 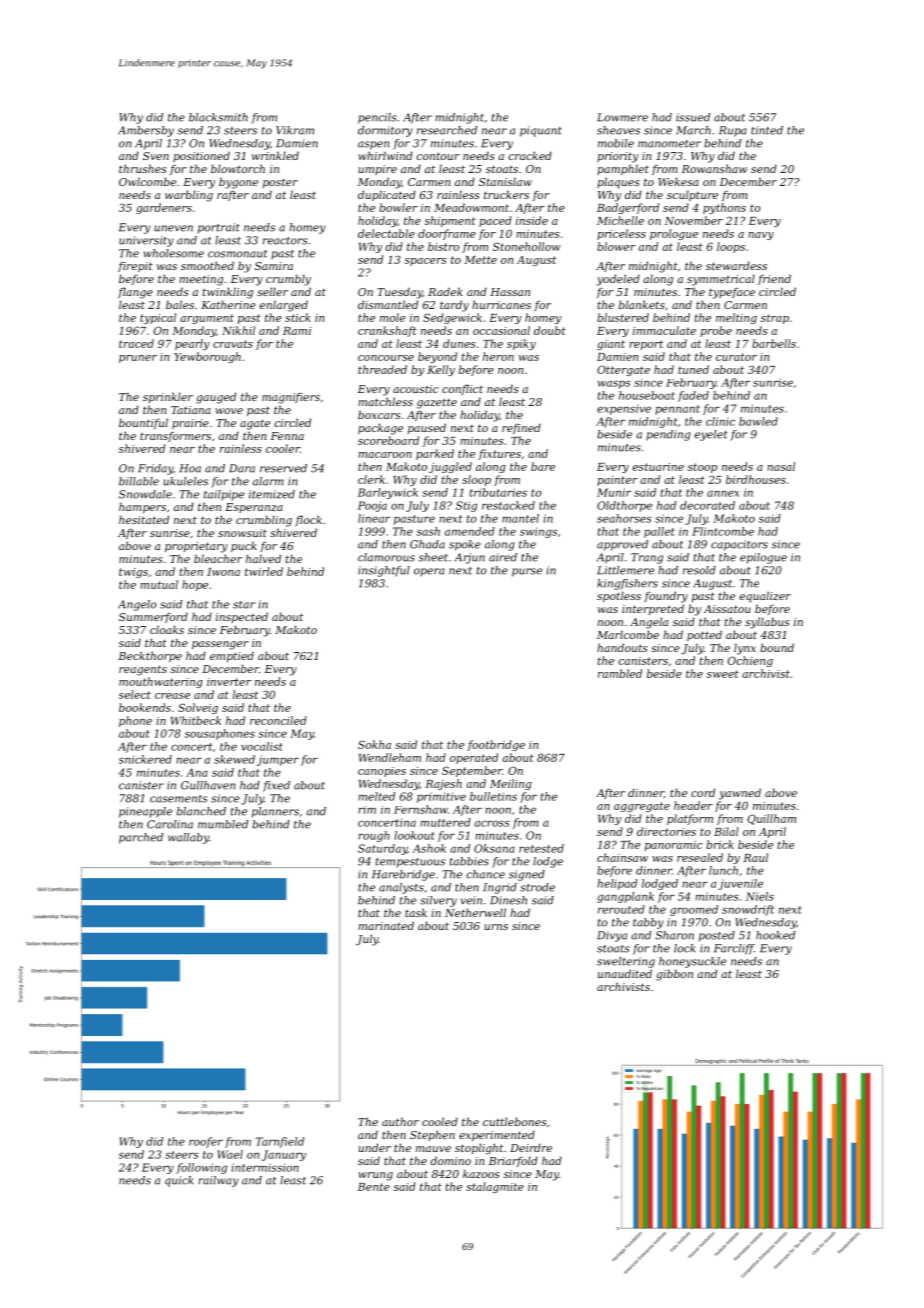 What do you see at coordinates (179, 1181) in the image?
I see `quick` at bounding box center [179, 1181].
